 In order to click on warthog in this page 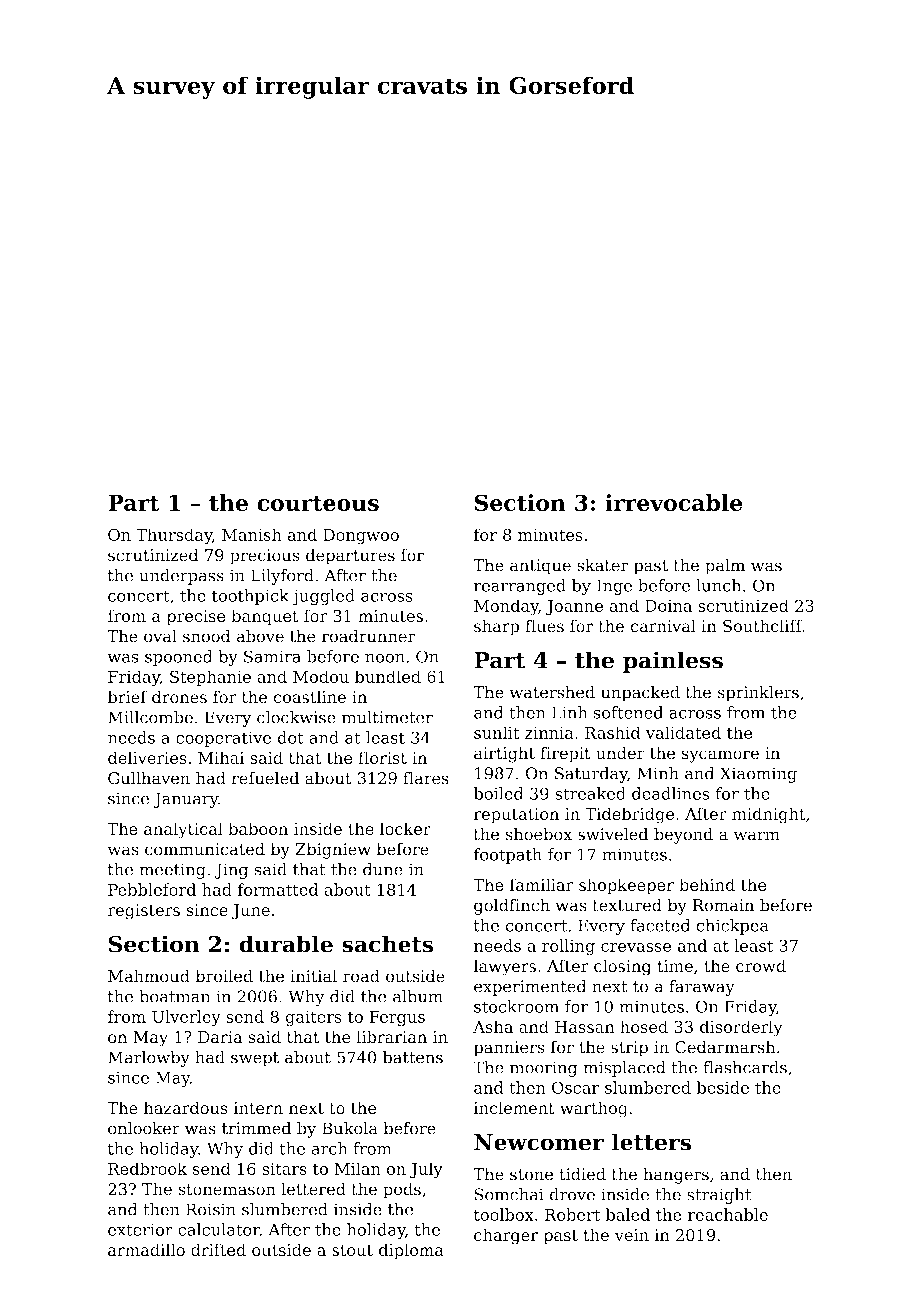, I will do `click(594, 1109)`.
